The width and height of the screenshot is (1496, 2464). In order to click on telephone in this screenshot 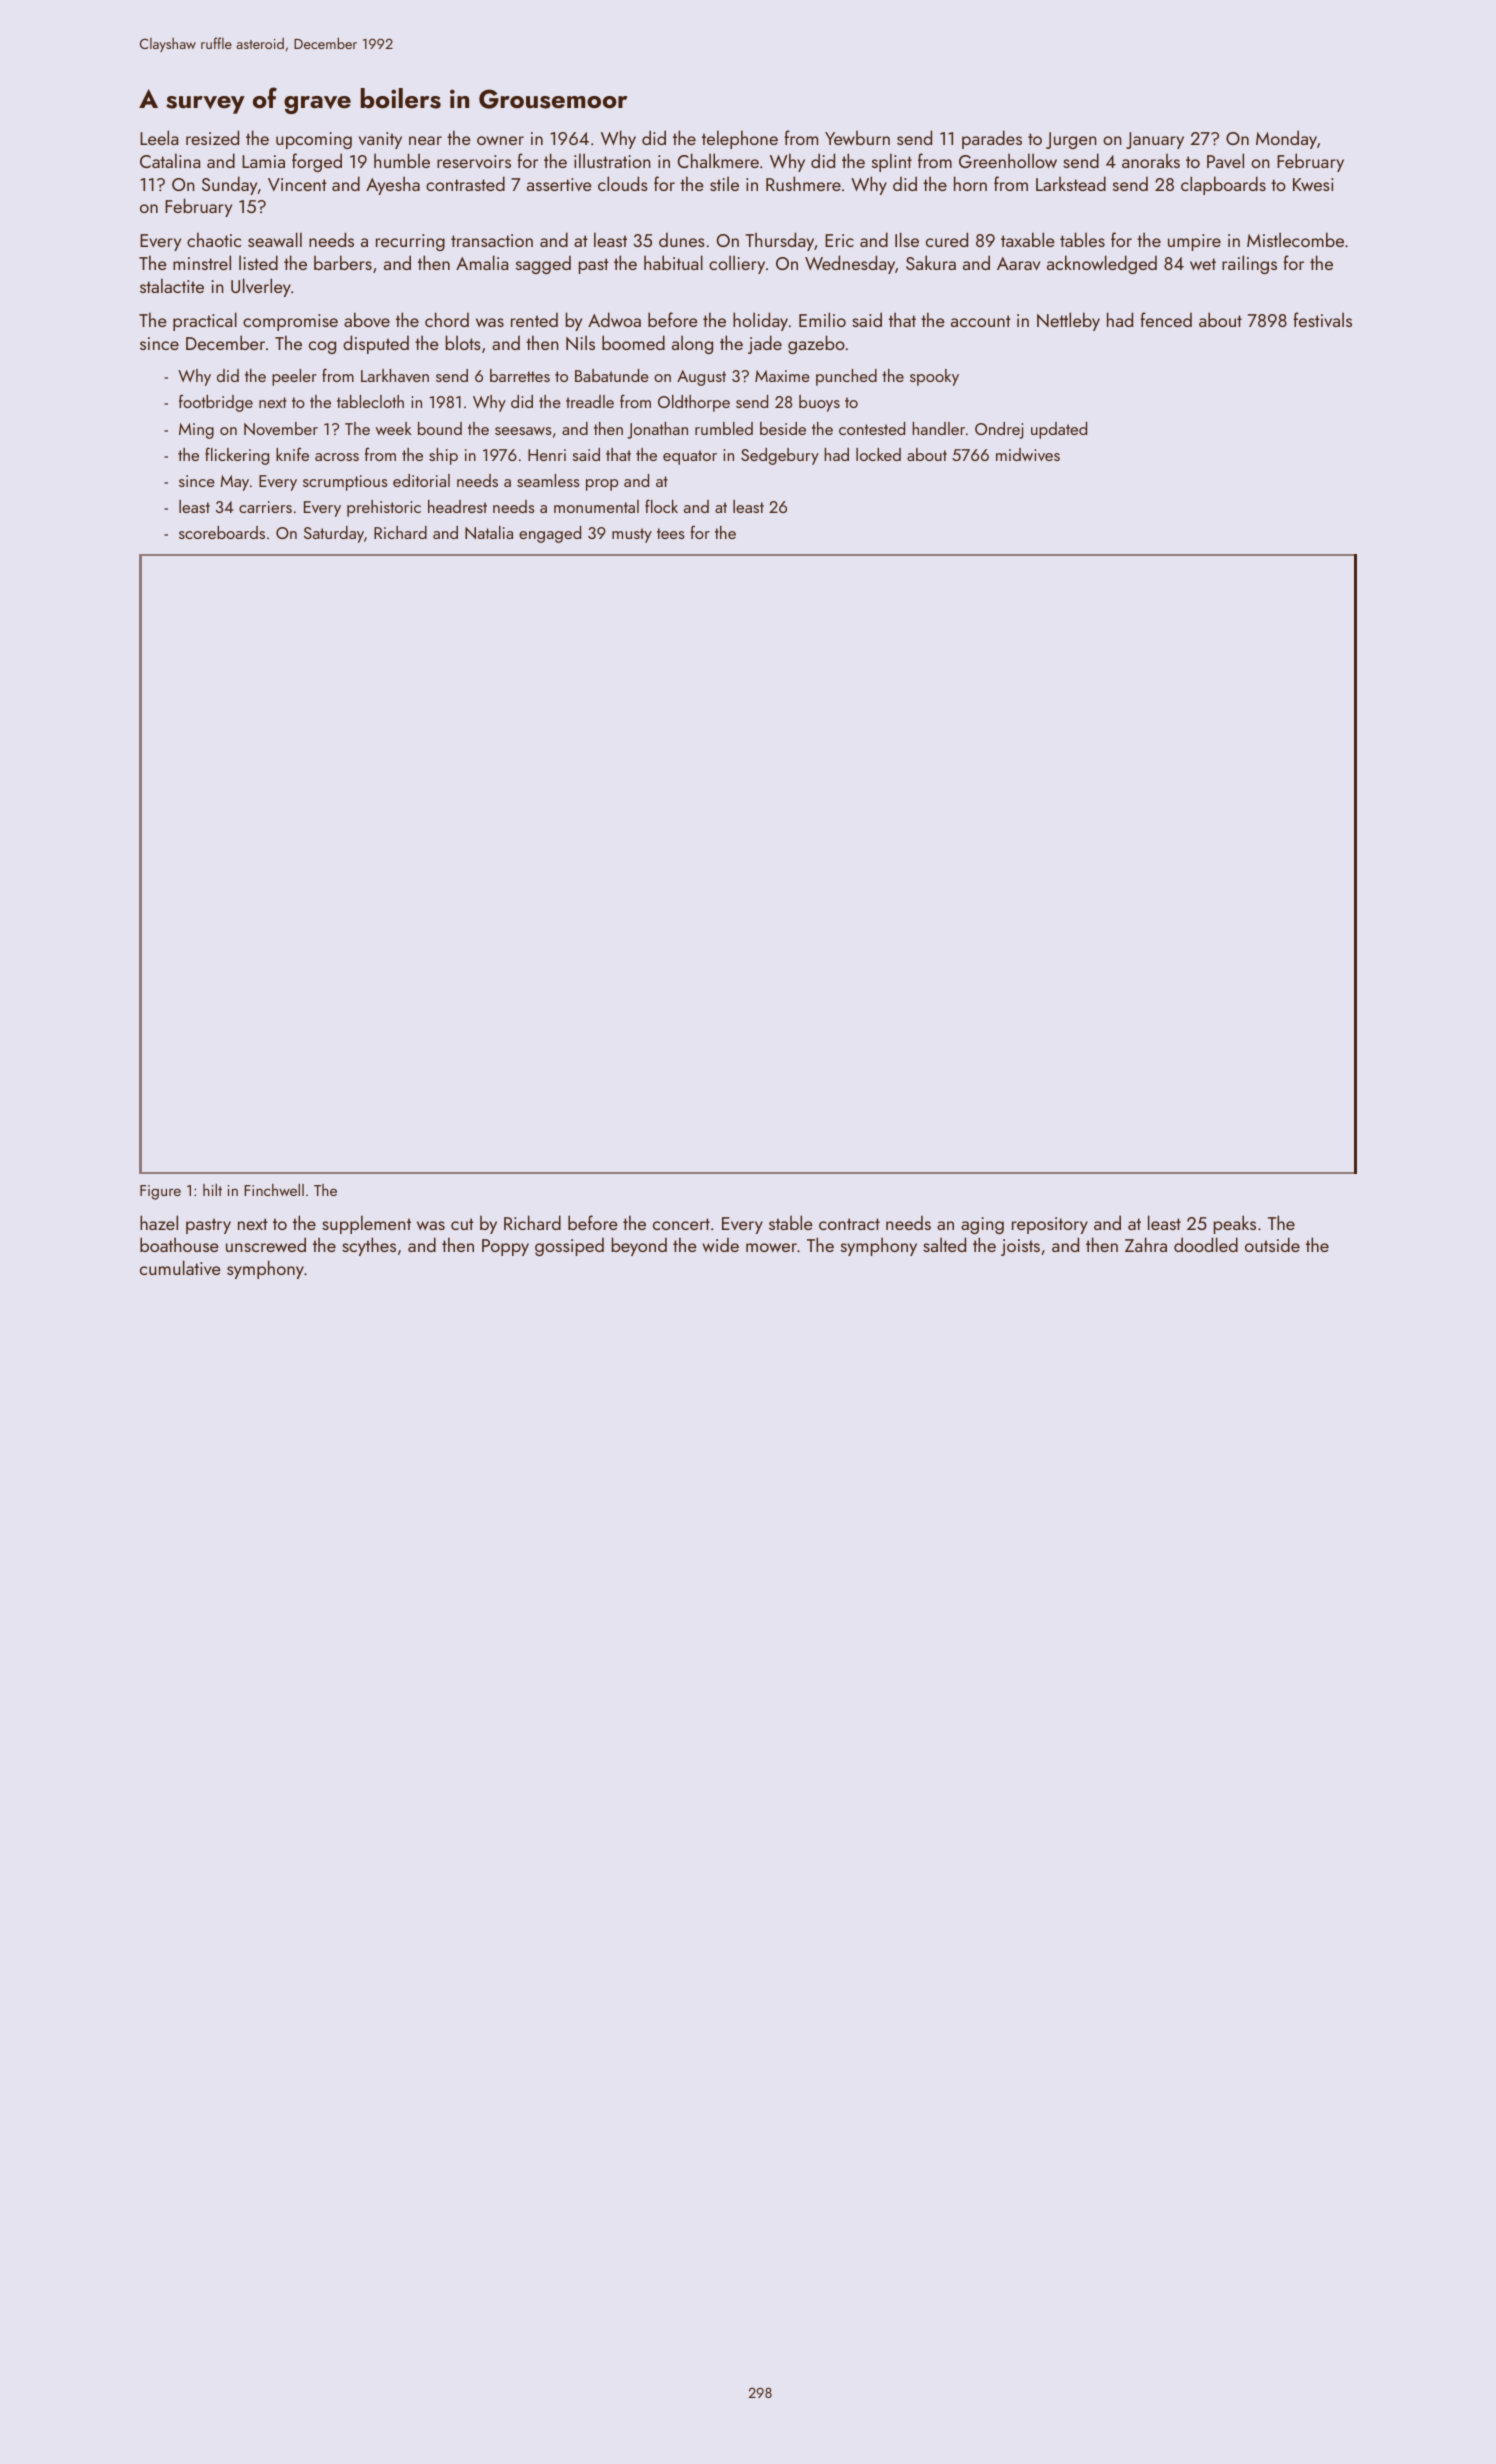, I will do `click(740, 139)`.
